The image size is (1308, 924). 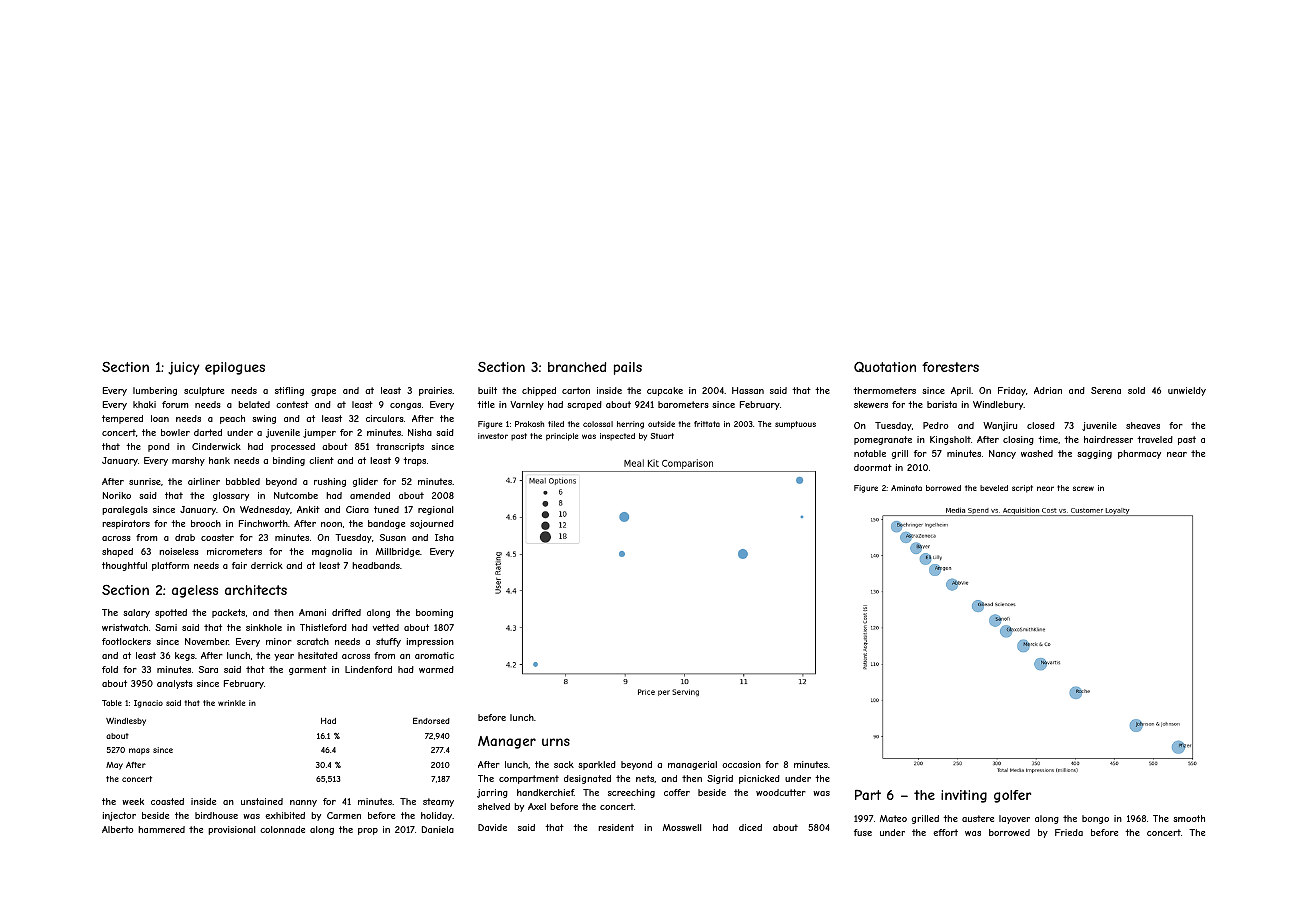 What do you see at coordinates (994, 488) in the document?
I see `beveled` at bounding box center [994, 488].
